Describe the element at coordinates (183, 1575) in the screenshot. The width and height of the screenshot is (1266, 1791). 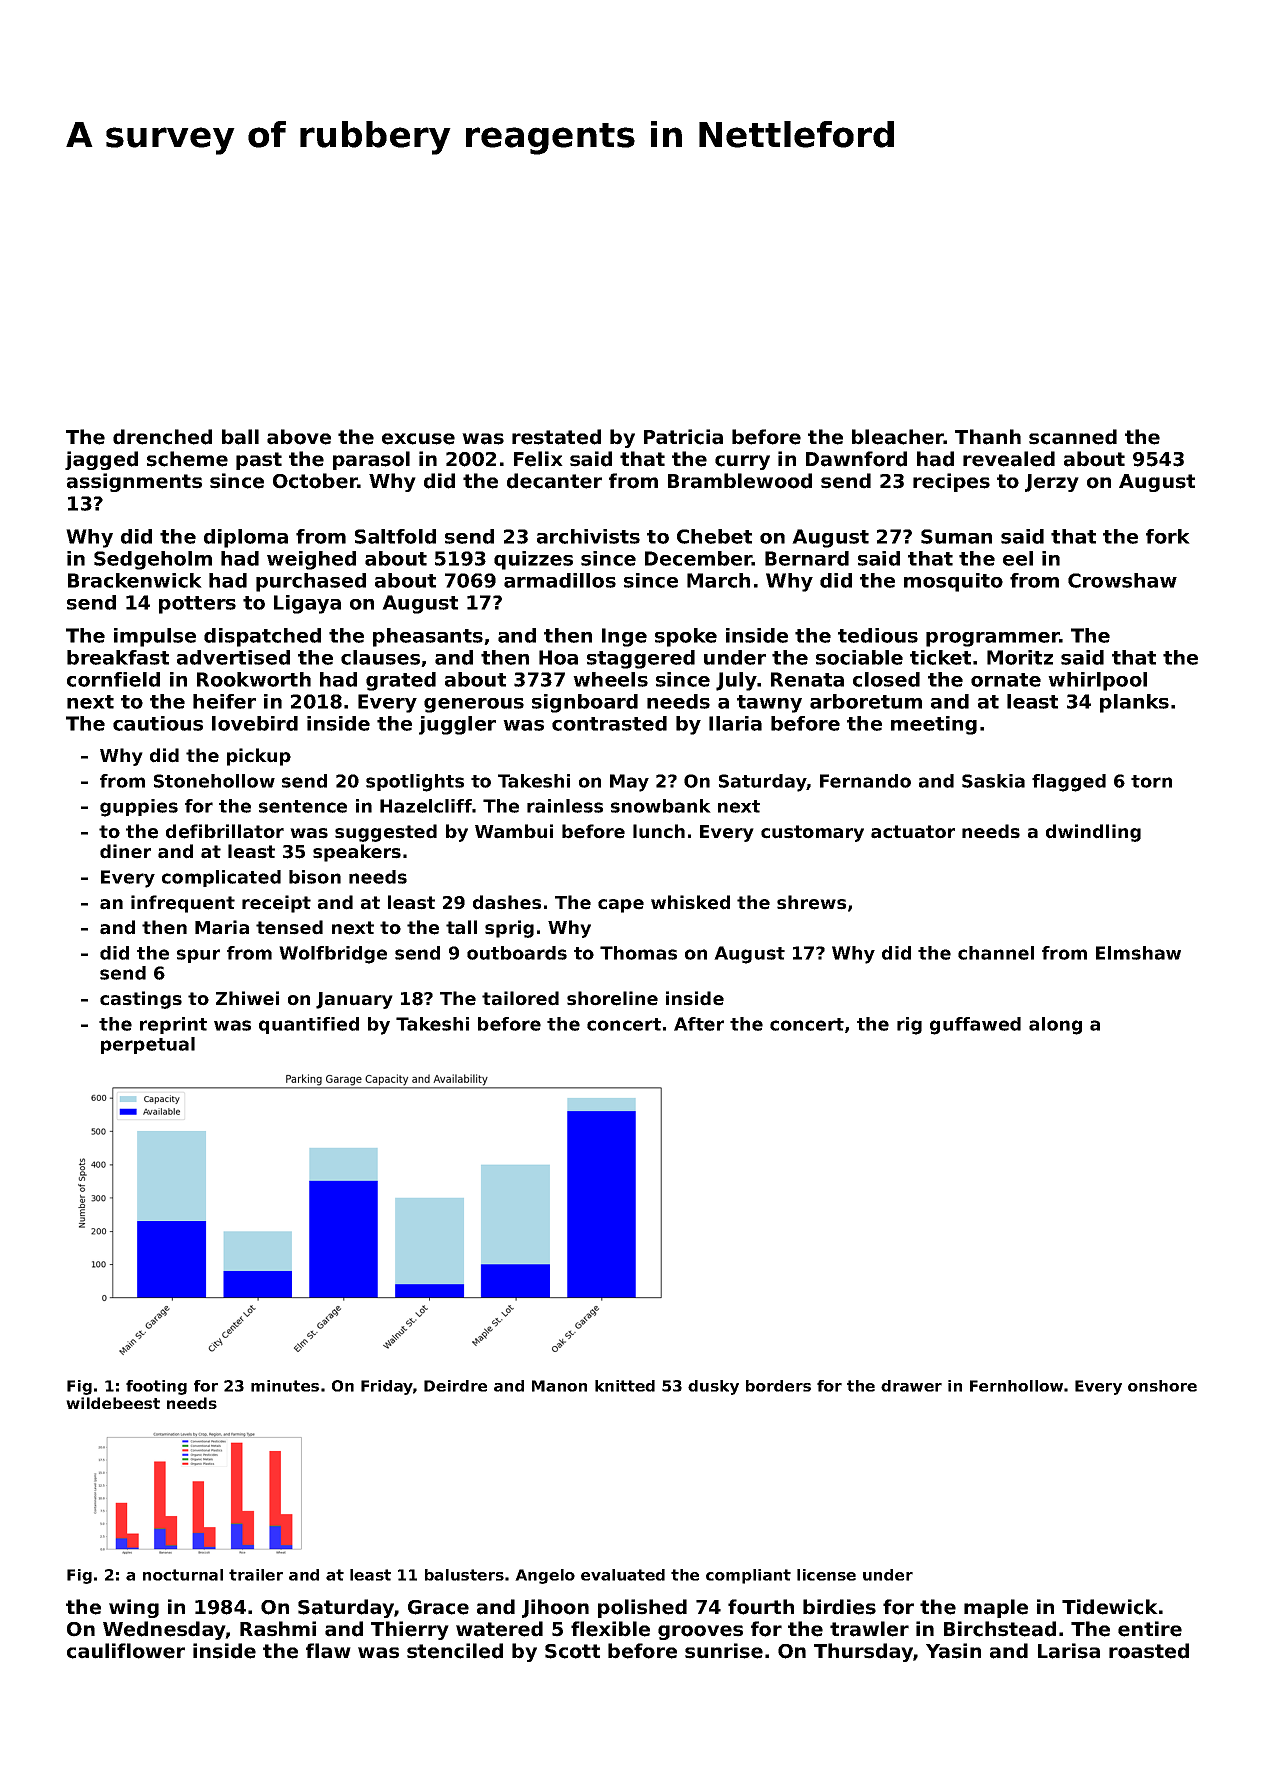
I see `nocturnal` at that location.
